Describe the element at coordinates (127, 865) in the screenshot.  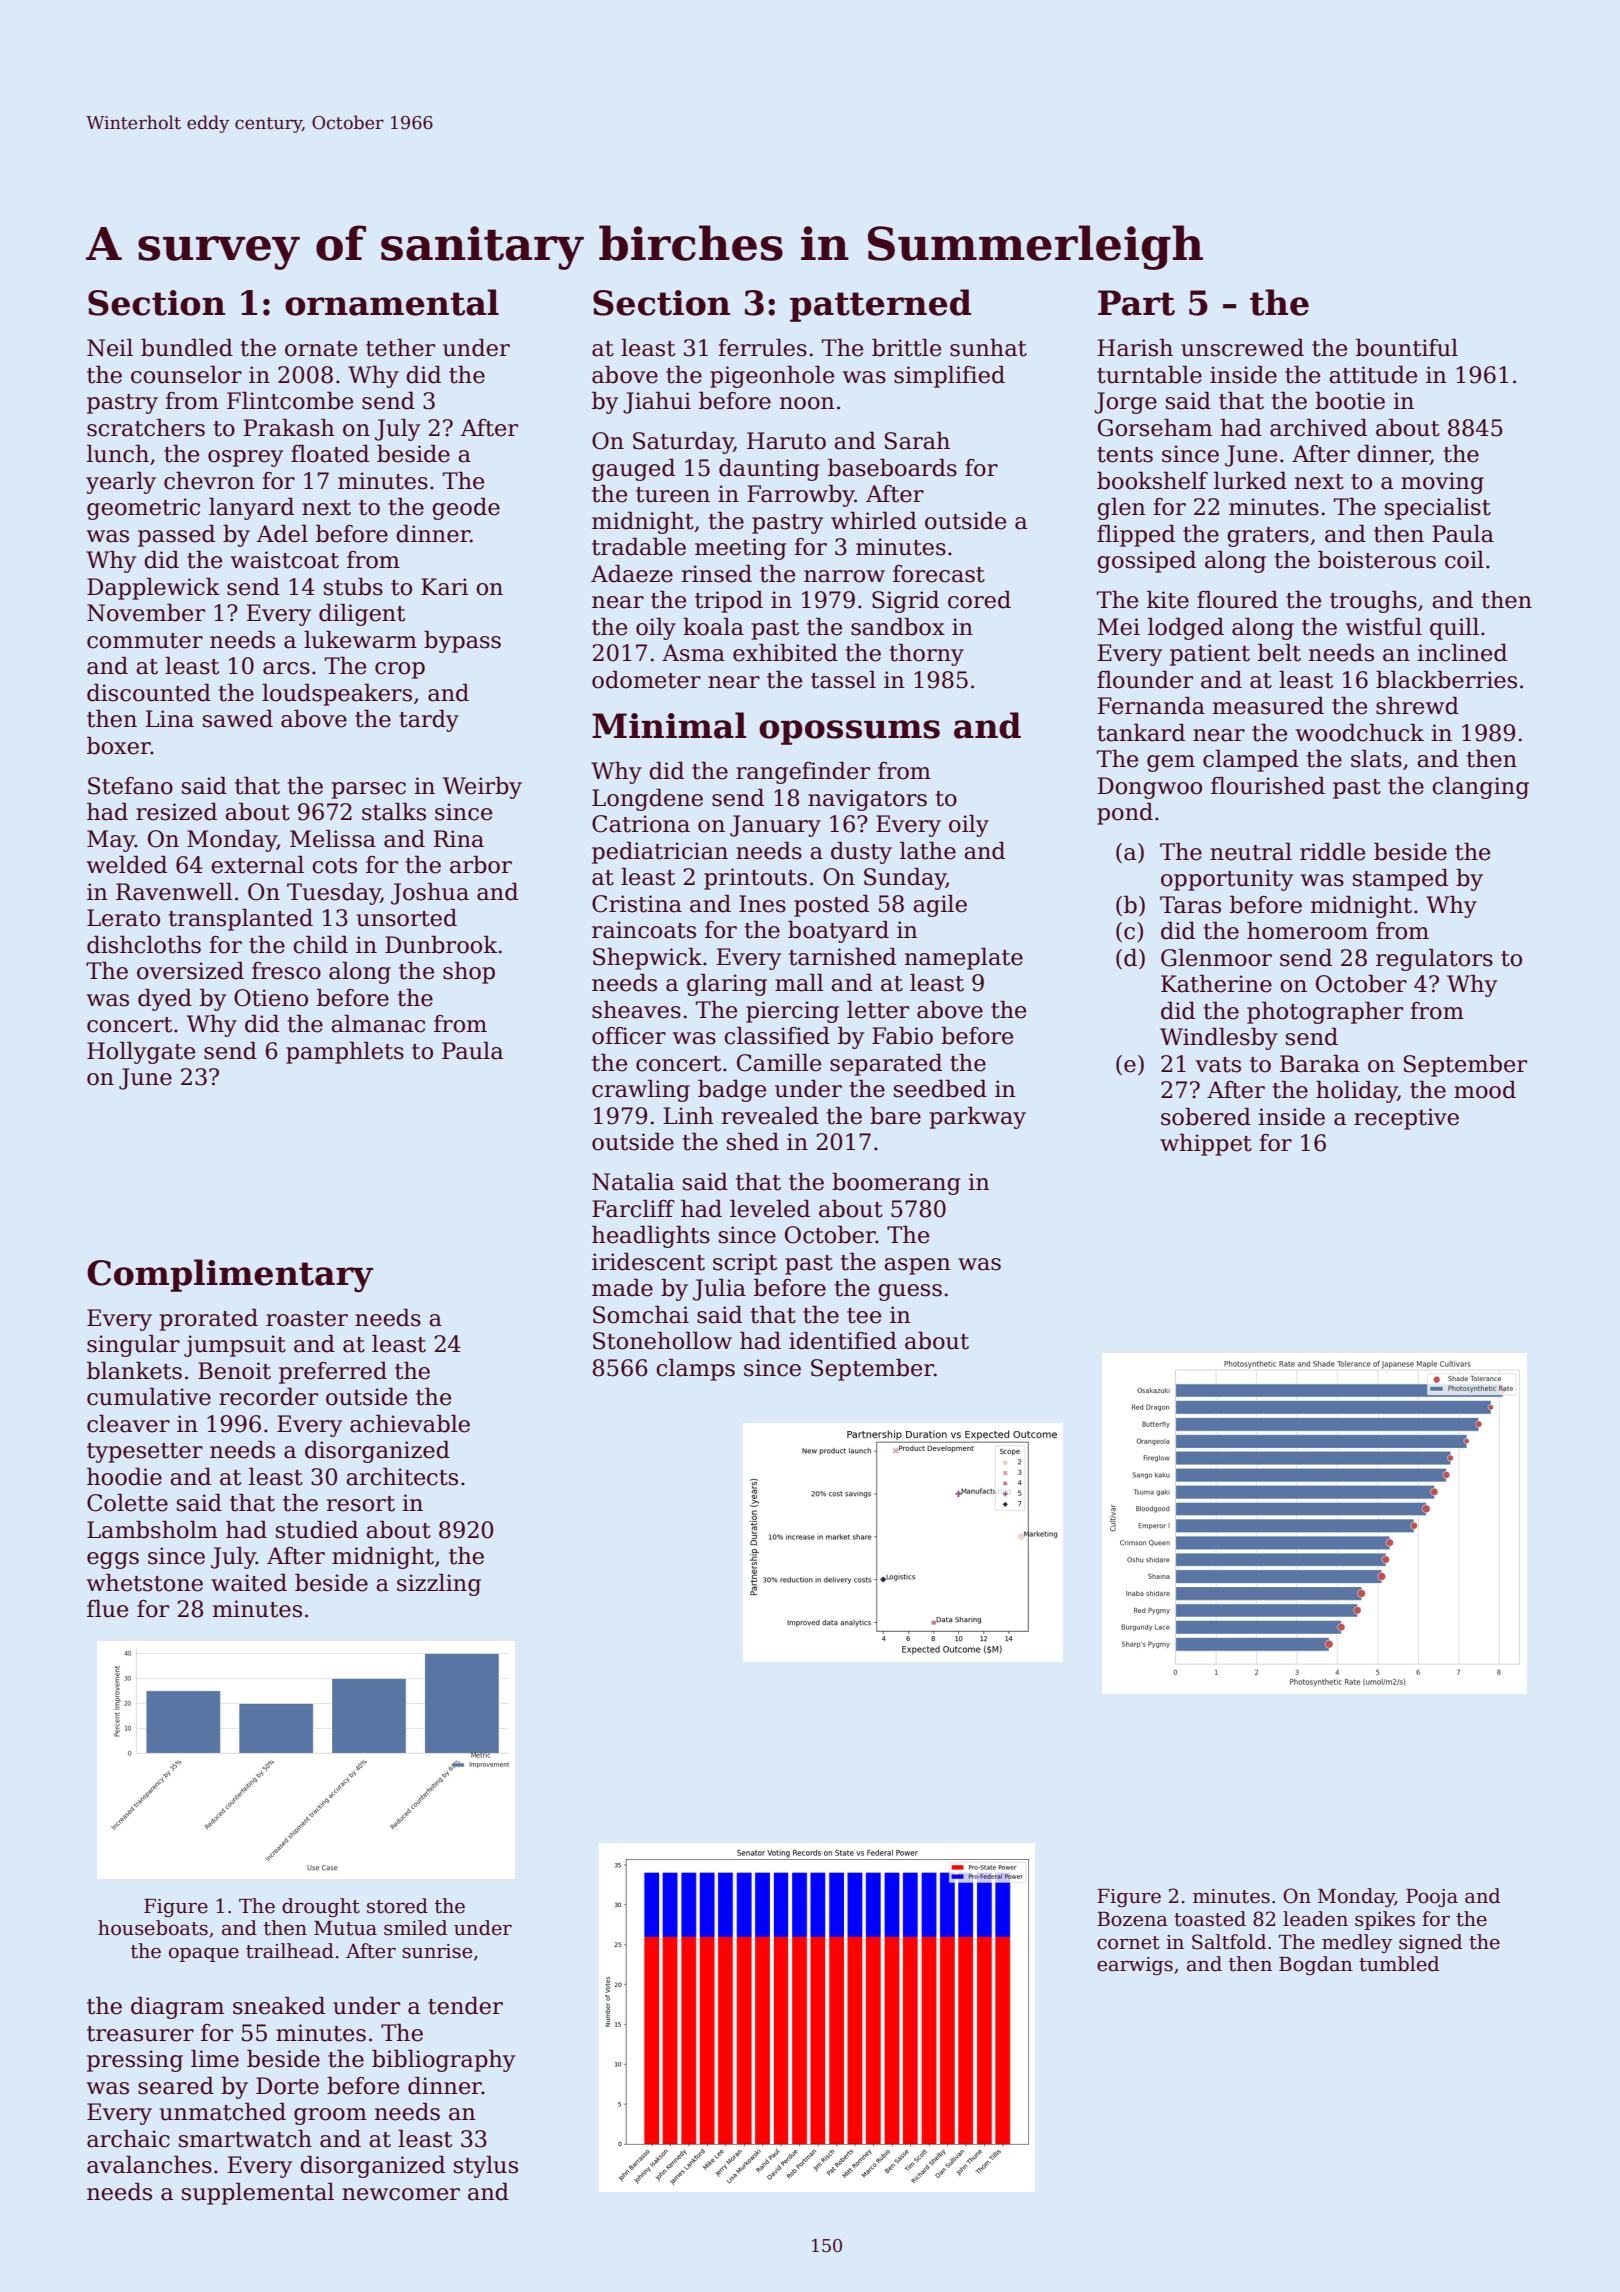
I see `welded` at that location.
